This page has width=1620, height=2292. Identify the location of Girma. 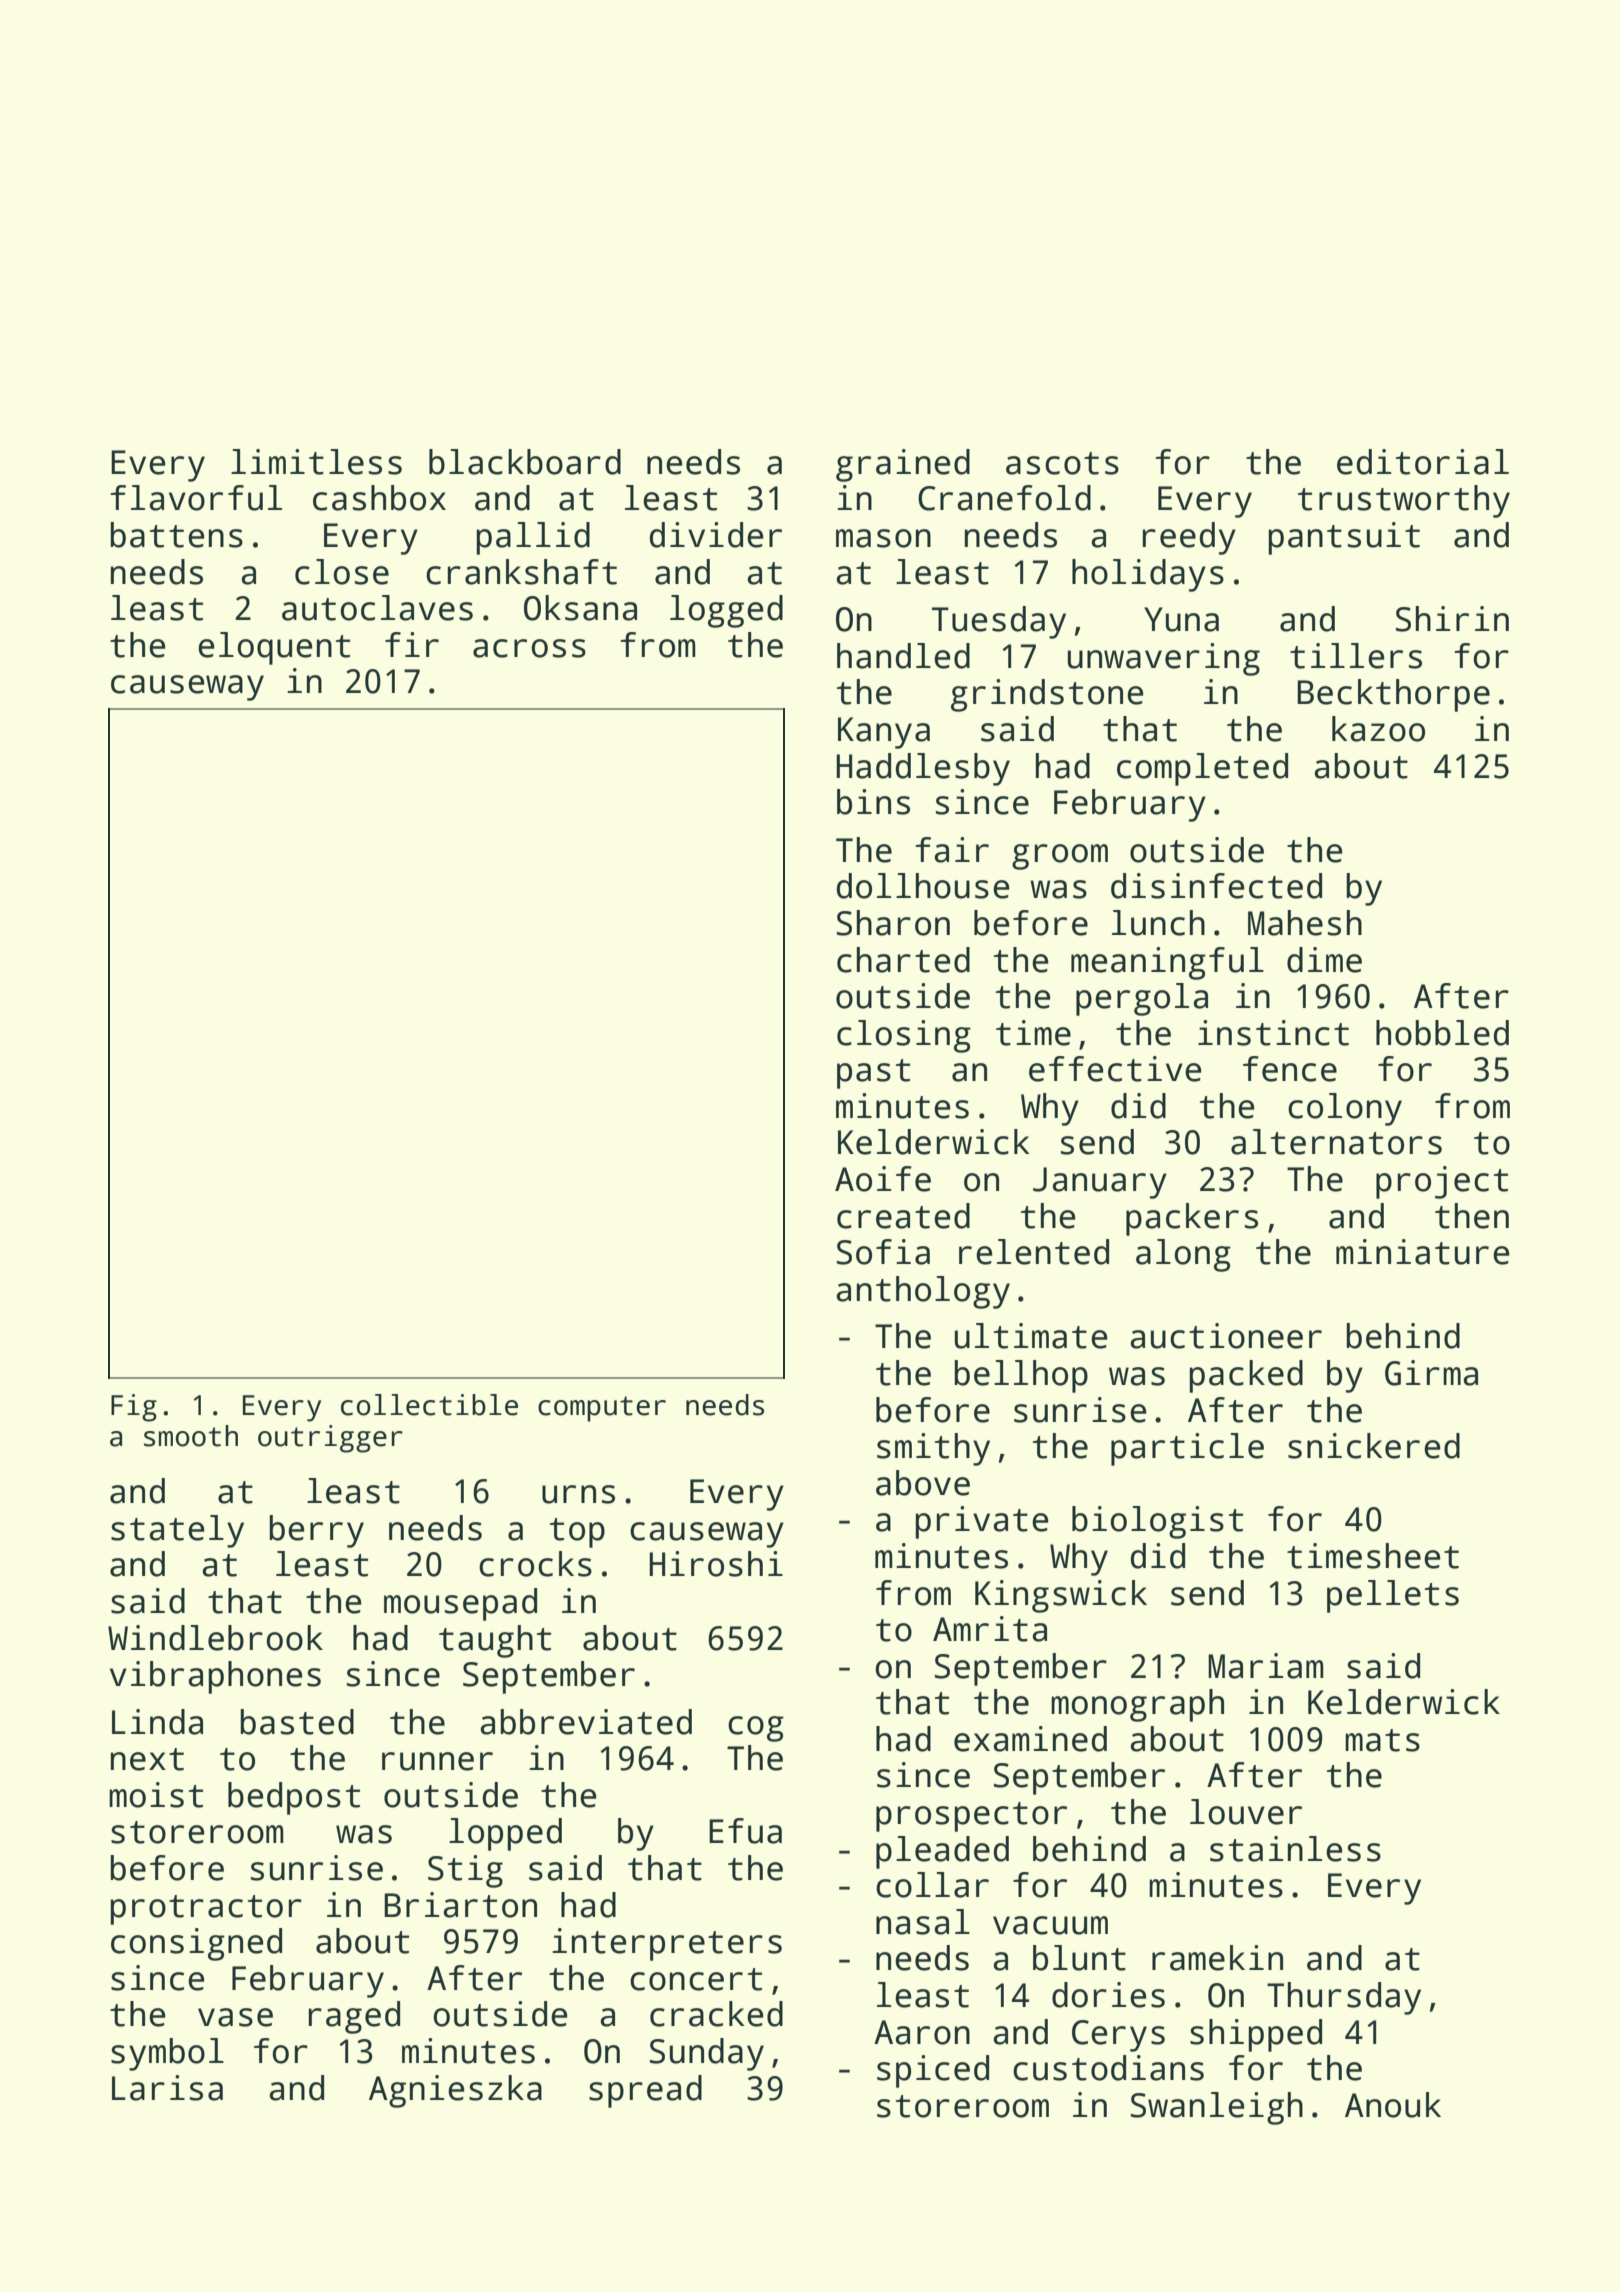
(1431, 1373).
